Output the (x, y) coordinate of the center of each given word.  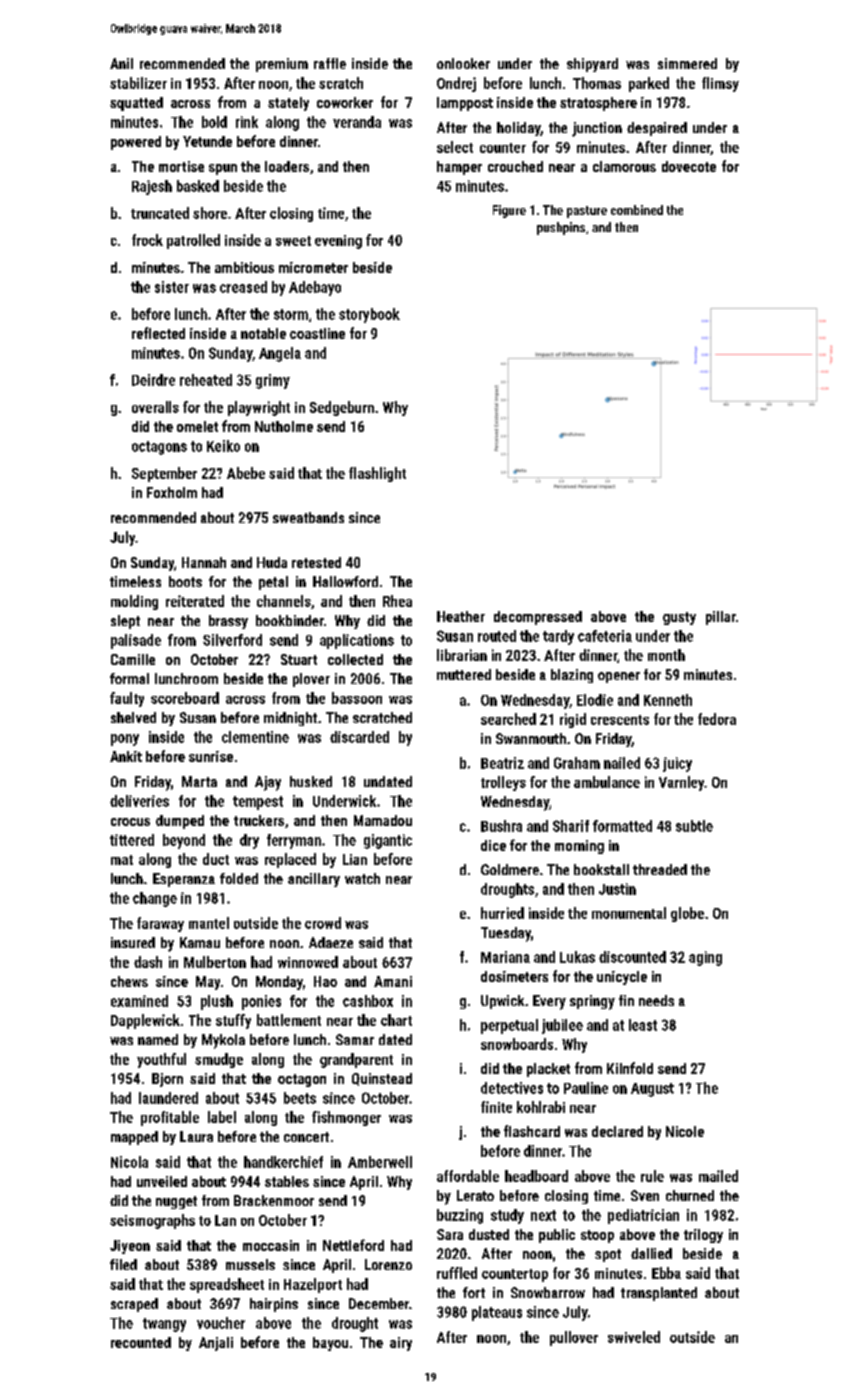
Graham (577, 763)
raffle (330, 63)
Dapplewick (145, 1021)
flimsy (720, 84)
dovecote (689, 166)
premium (282, 65)
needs (656, 1000)
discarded (359, 737)
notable (263, 333)
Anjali (216, 1344)
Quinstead (382, 1079)
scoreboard (185, 698)
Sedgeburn (342, 408)
